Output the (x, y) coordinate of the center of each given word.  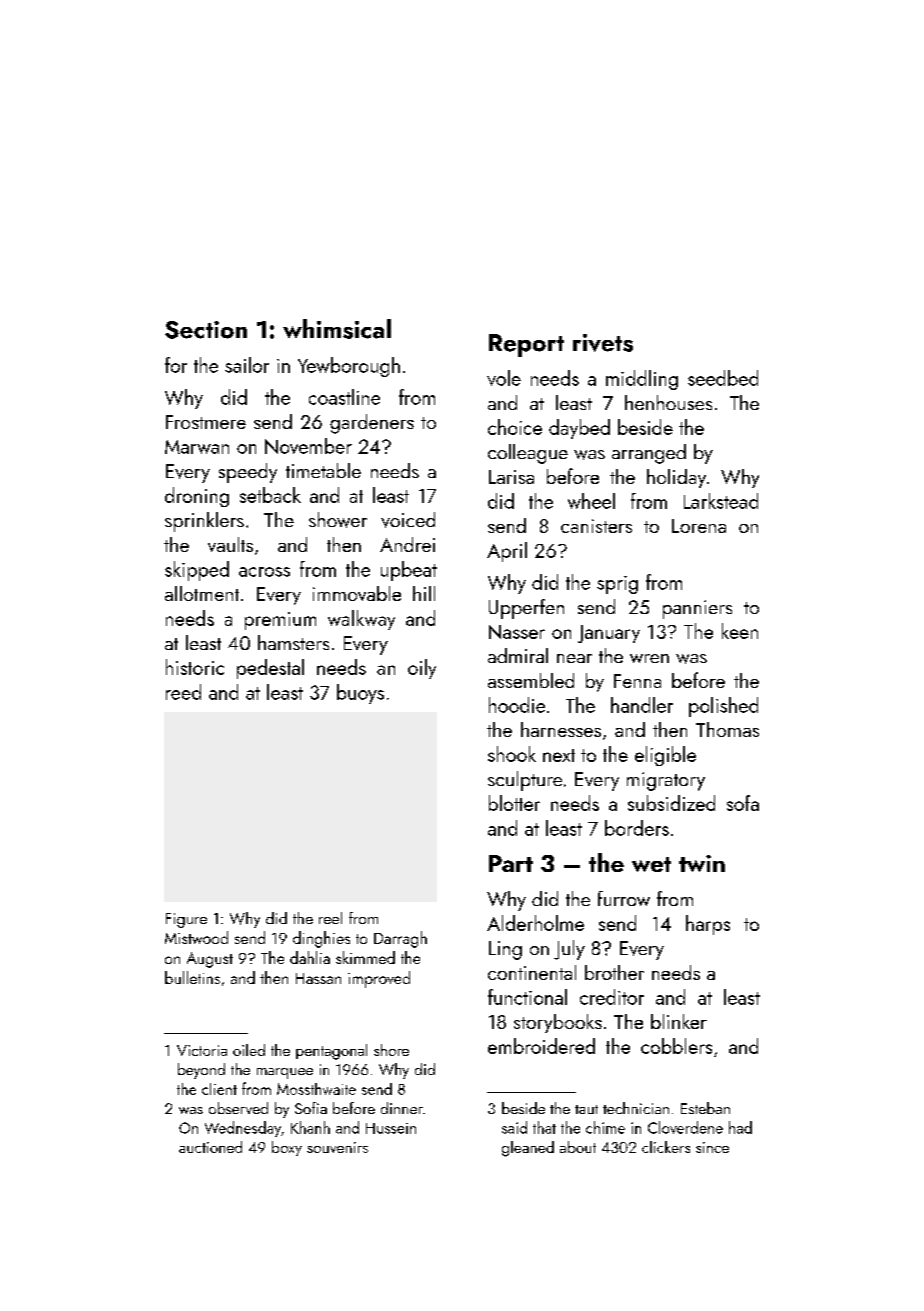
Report (526, 345)
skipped (197, 571)
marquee (285, 1073)
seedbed (723, 378)
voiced (408, 520)
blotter (514, 803)
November (308, 446)
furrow (624, 898)
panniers (697, 609)
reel (330, 918)
